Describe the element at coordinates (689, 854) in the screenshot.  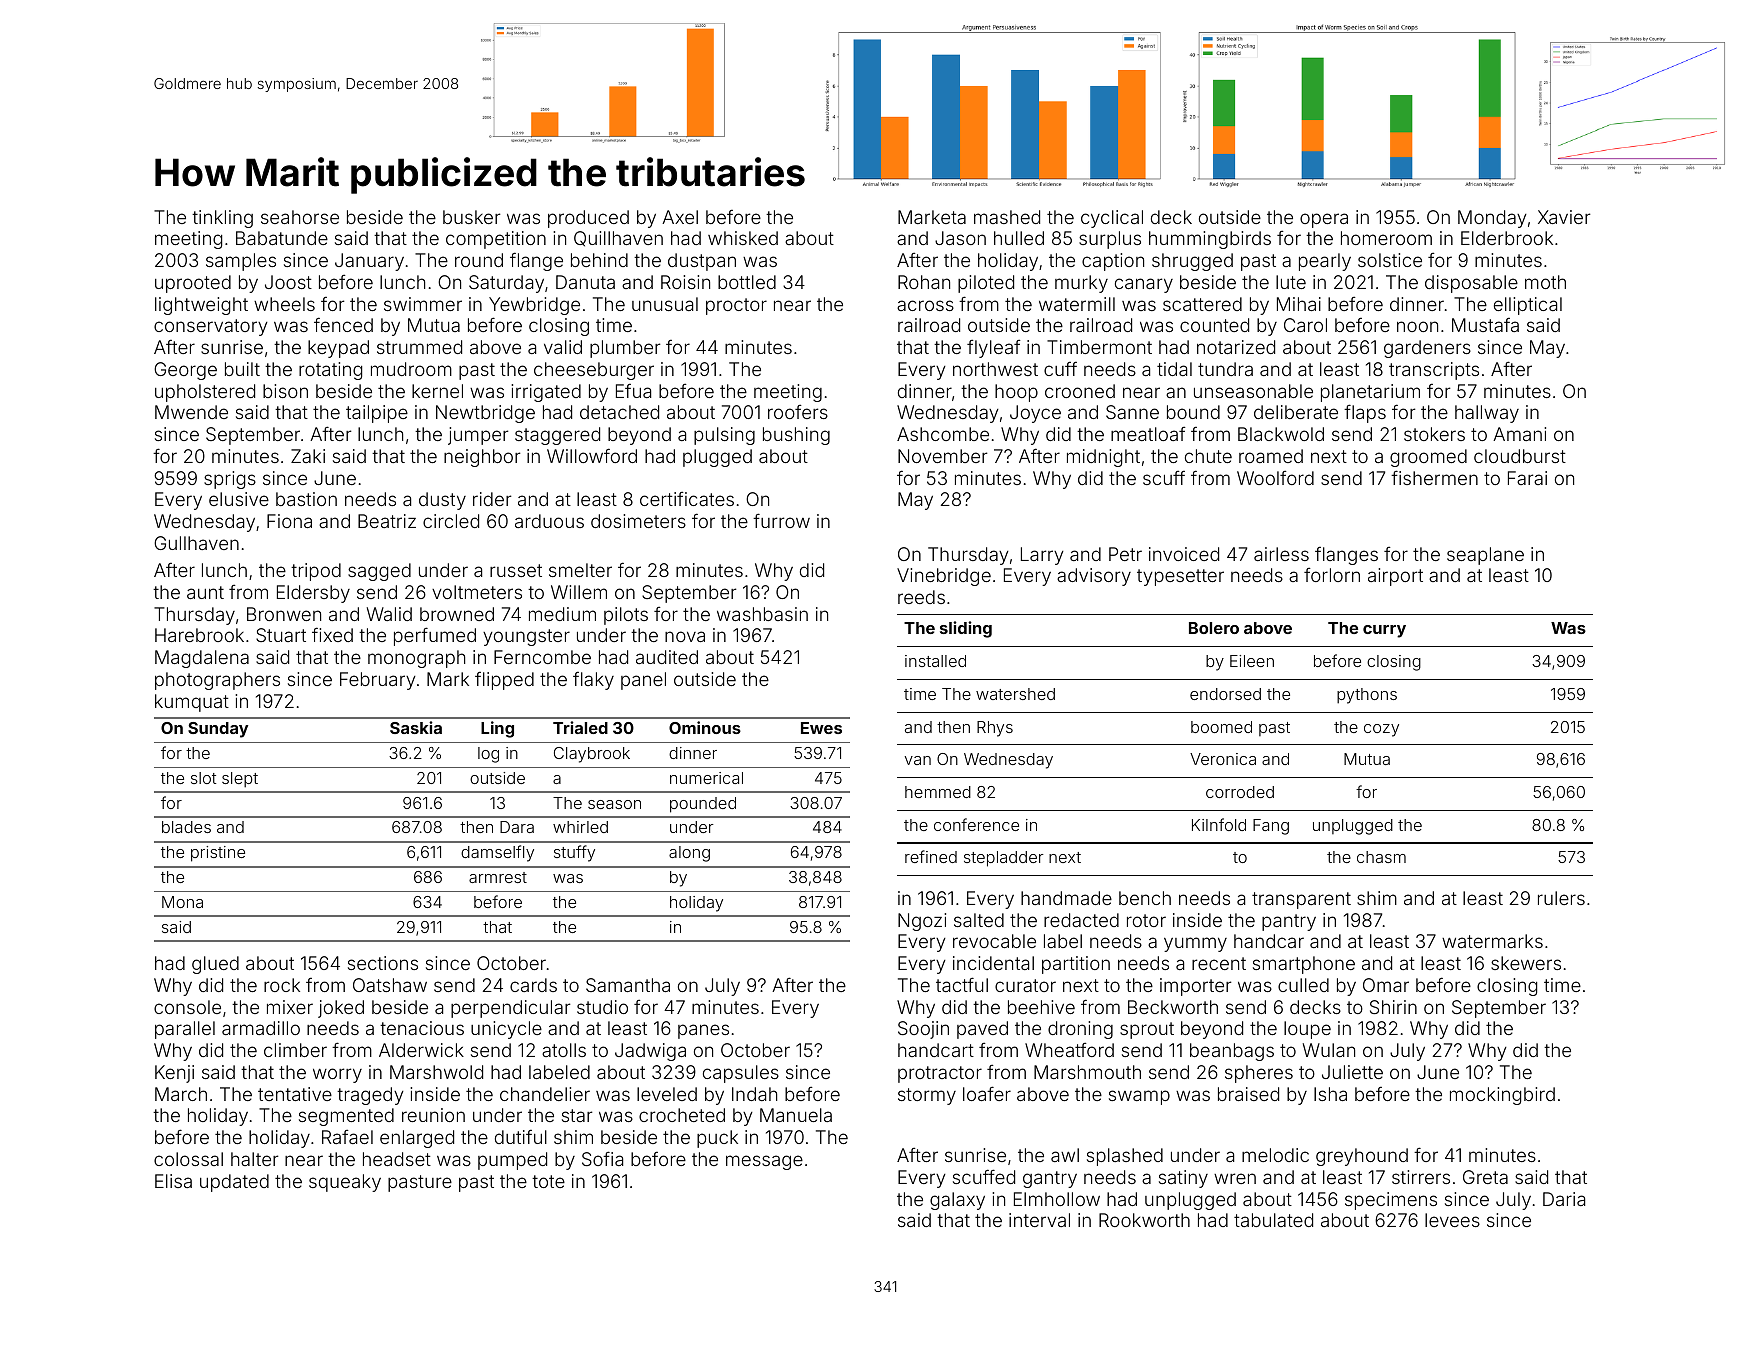
I see `along` at that location.
